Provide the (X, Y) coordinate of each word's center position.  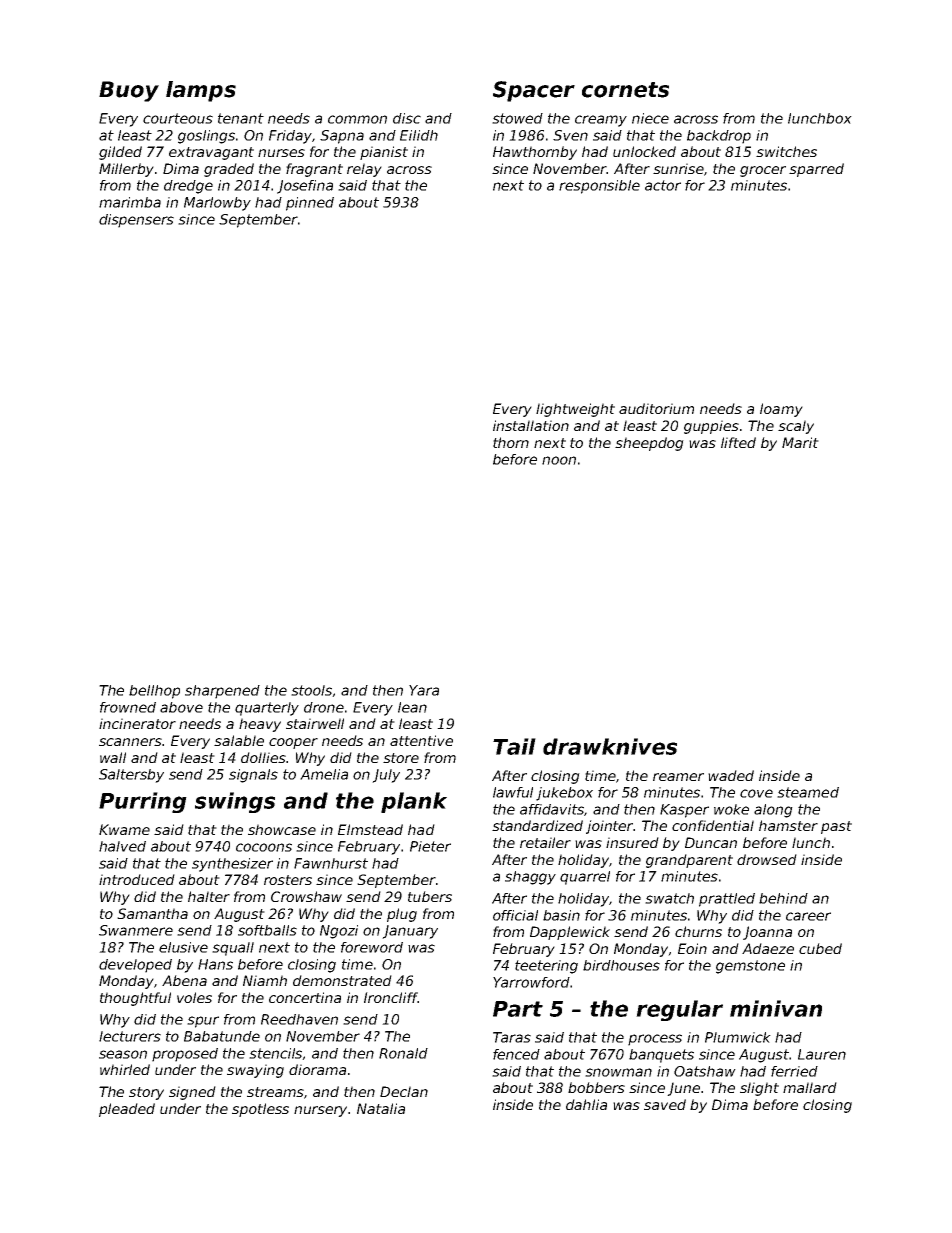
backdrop (719, 137)
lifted (738, 442)
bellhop (154, 692)
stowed (517, 118)
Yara (424, 690)
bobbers (596, 1087)
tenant (241, 118)
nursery (320, 1111)
